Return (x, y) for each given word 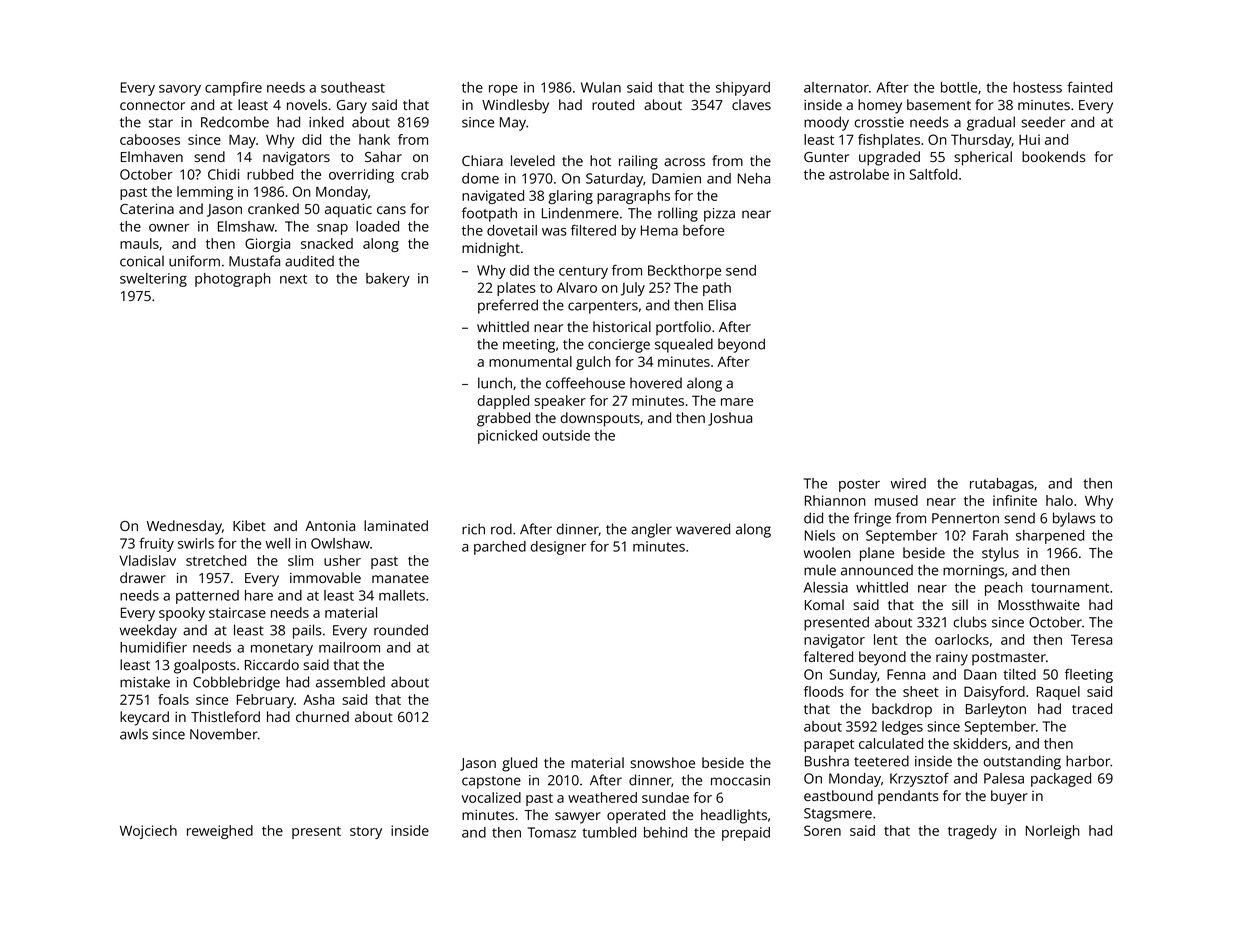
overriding (361, 176)
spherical (983, 158)
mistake (145, 682)
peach (1004, 589)
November (224, 734)
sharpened (1050, 537)
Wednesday (184, 527)
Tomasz (552, 832)
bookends (1054, 156)
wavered (703, 529)
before (703, 230)
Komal (824, 604)
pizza (719, 215)
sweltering (153, 280)
